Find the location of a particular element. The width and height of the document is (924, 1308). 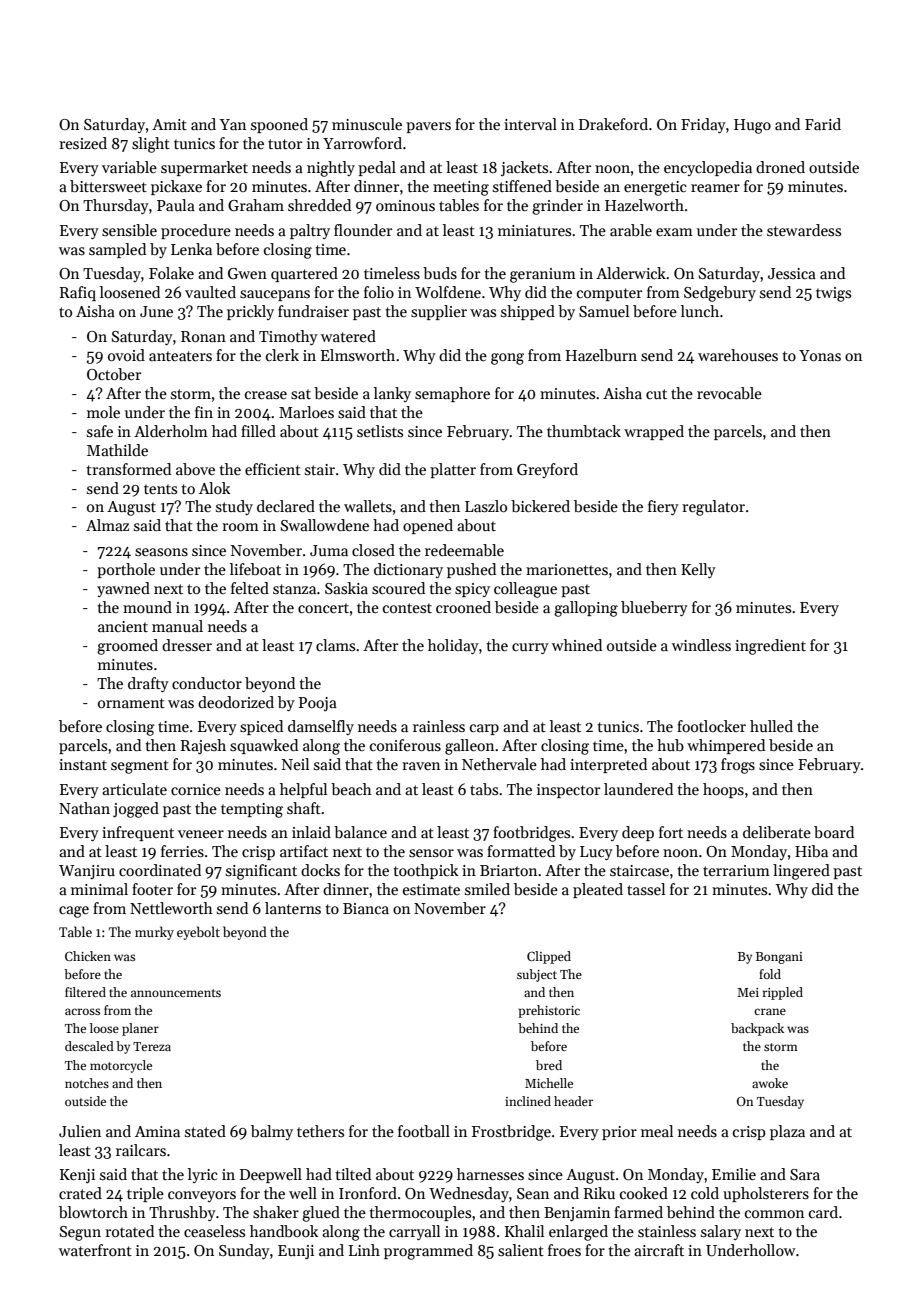

board is located at coordinates (834, 832).
